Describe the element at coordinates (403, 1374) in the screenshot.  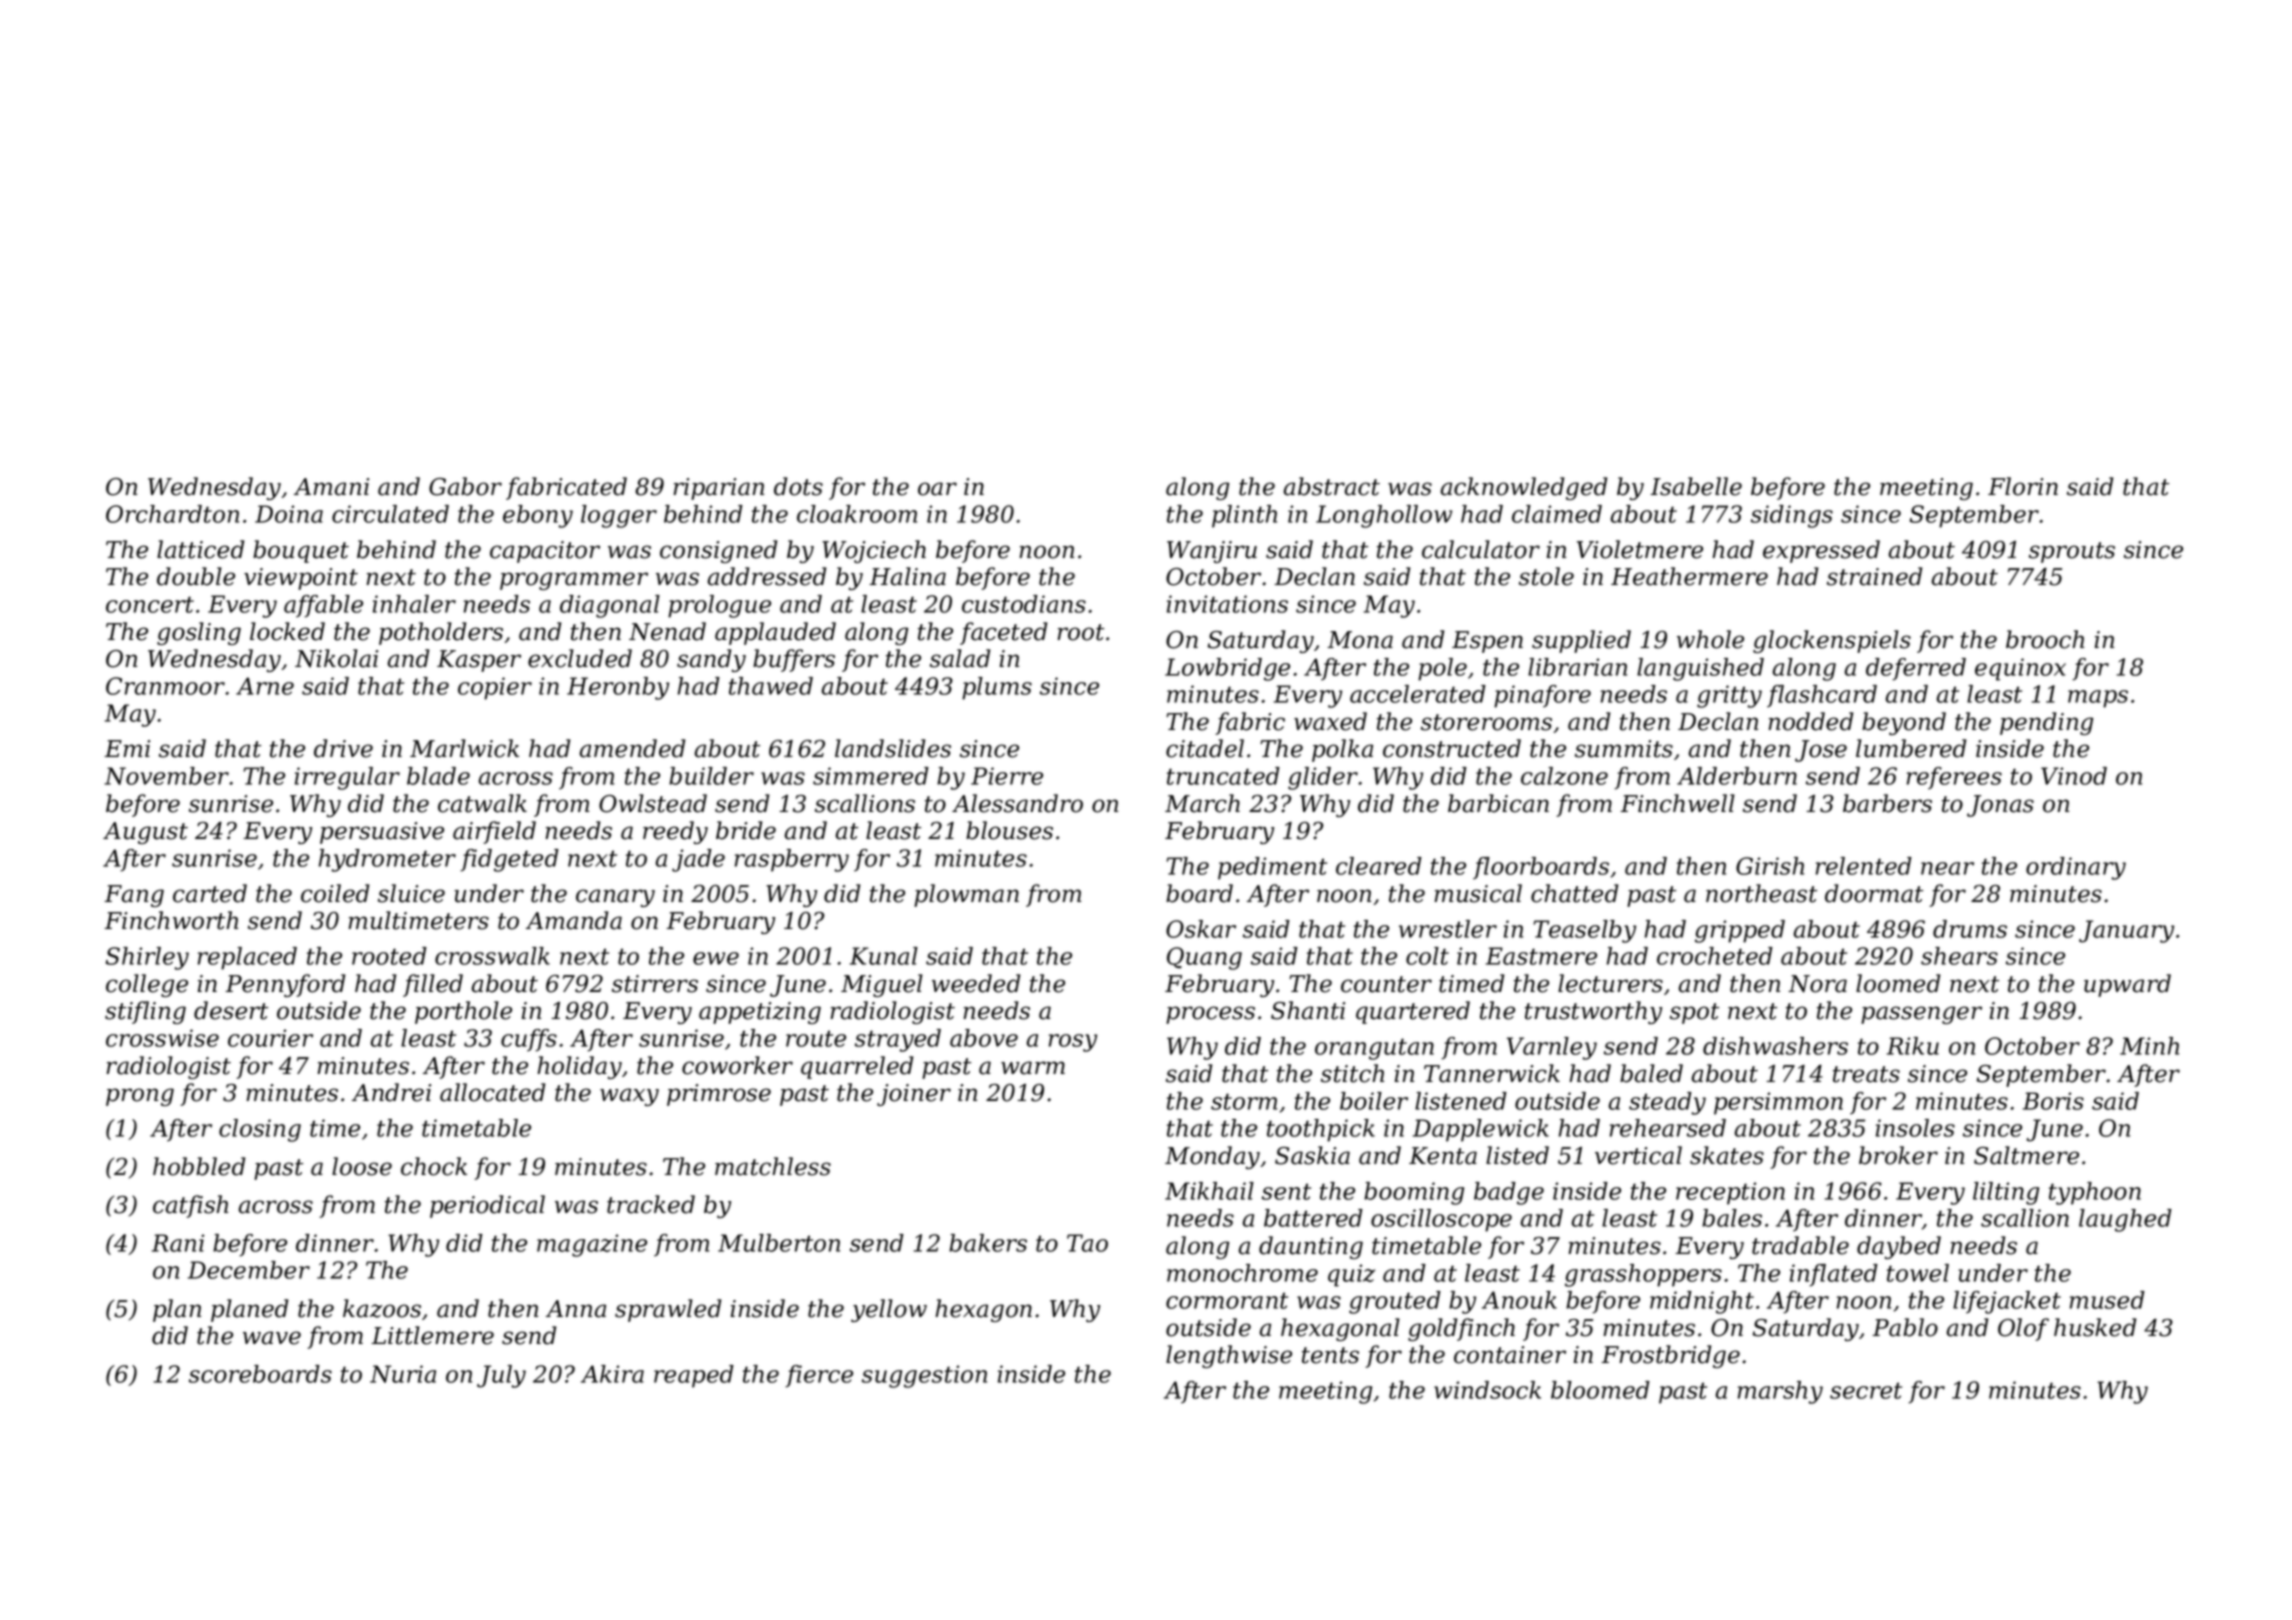
I see `Nuria` at that location.
